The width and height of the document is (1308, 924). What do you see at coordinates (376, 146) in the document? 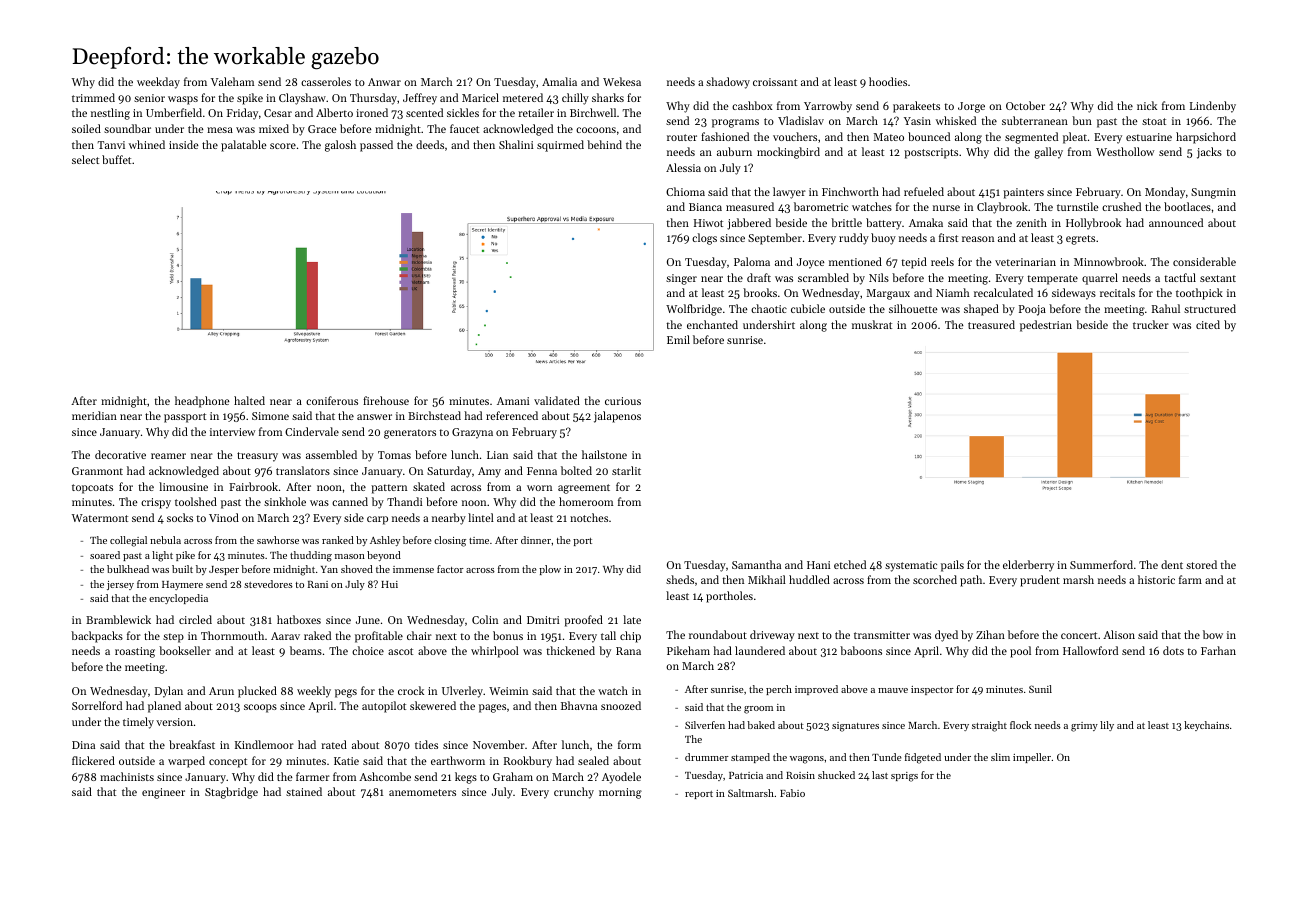
I see `passed` at bounding box center [376, 146].
